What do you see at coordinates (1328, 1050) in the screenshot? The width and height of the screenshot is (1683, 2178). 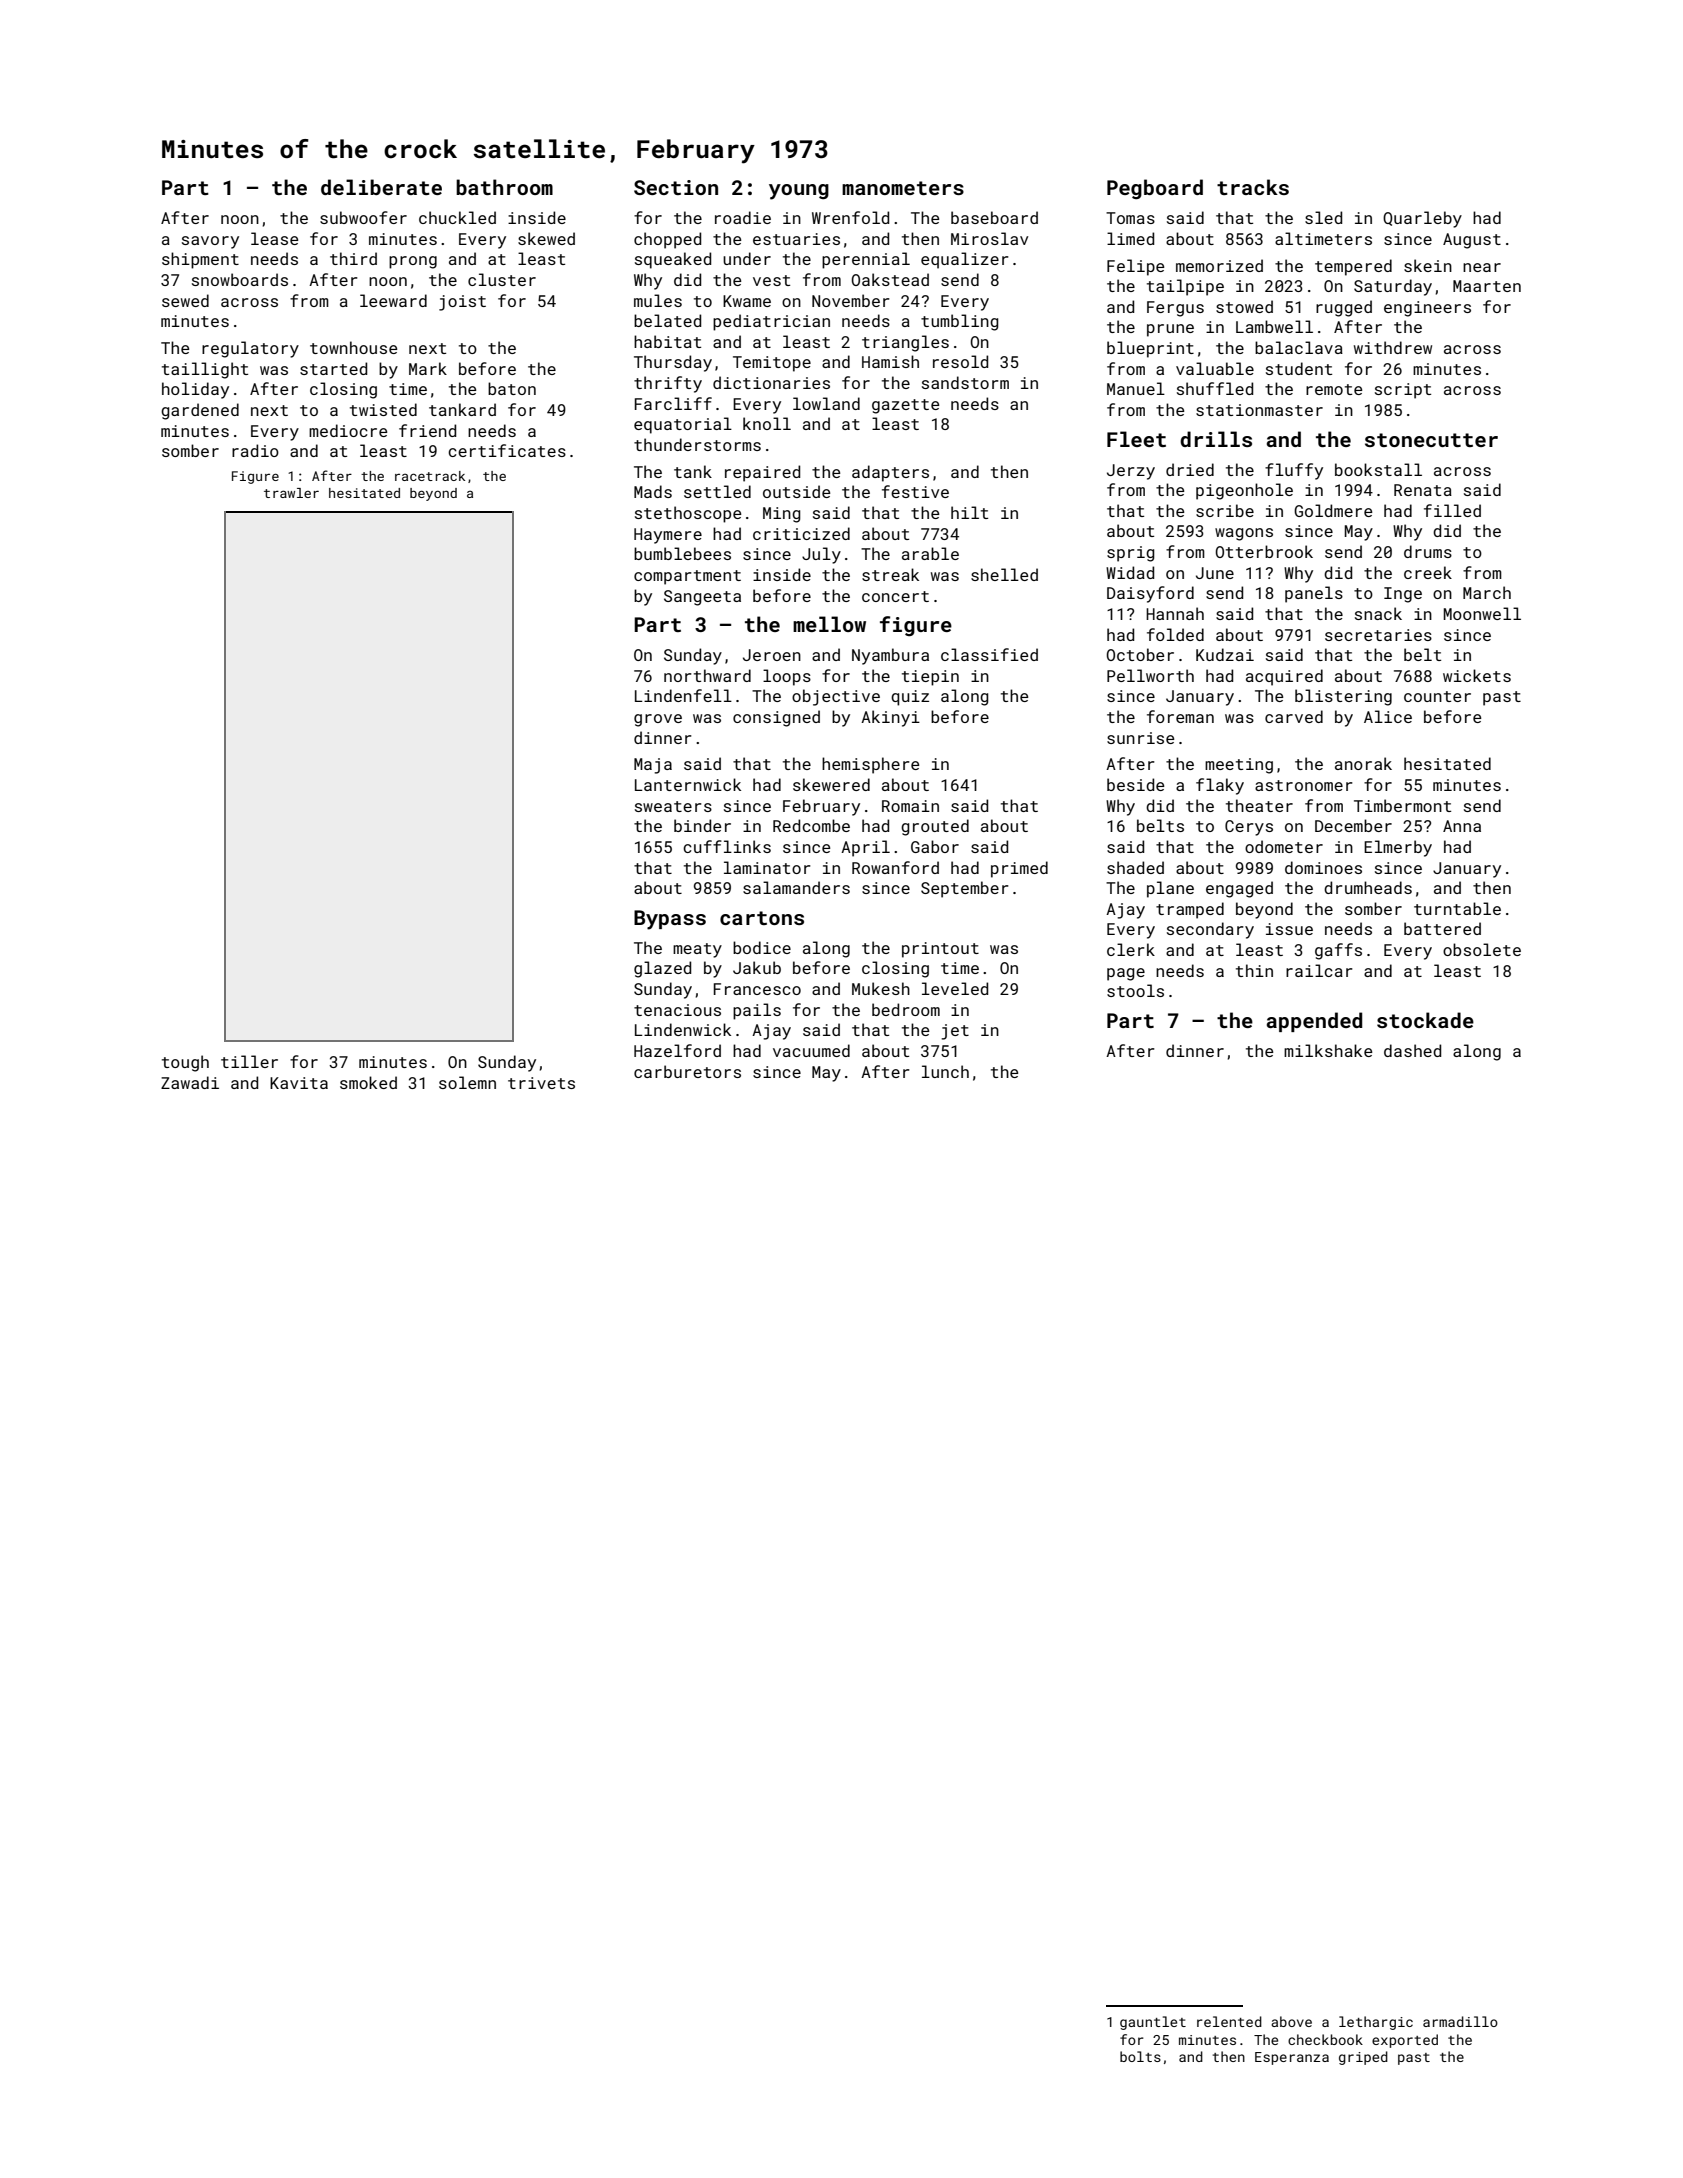 I see `milkshake` at bounding box center [1328, 1050].
